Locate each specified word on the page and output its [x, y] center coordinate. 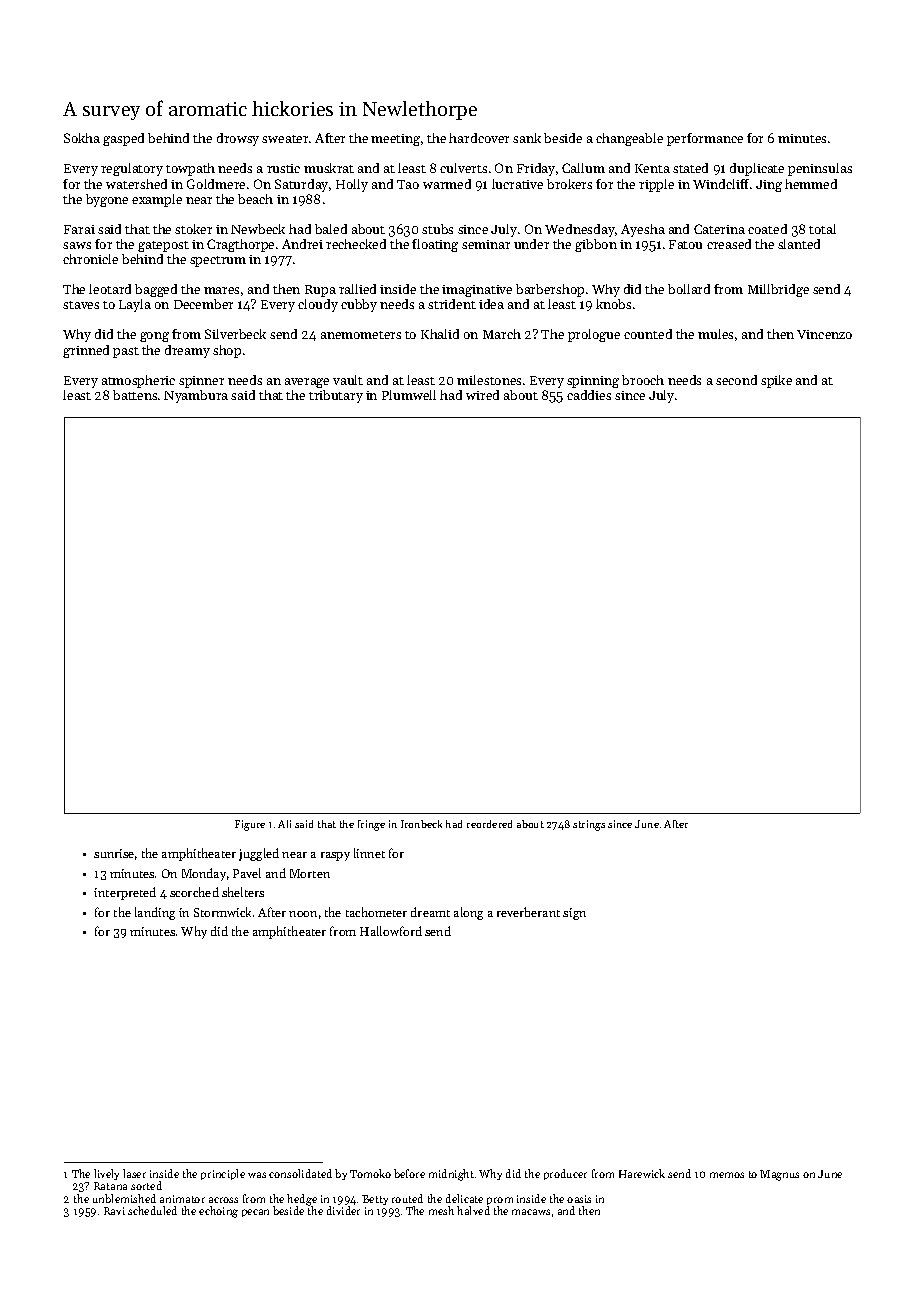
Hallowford [391, 931]
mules [715, 334]
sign [574, 914]
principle [223, 1174]
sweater [285, 139]
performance [705, 139]
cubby [359, 305]
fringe [371, 825]
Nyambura [196, 396]
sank [527, 138]
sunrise [114, 853]
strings [589, 825]
